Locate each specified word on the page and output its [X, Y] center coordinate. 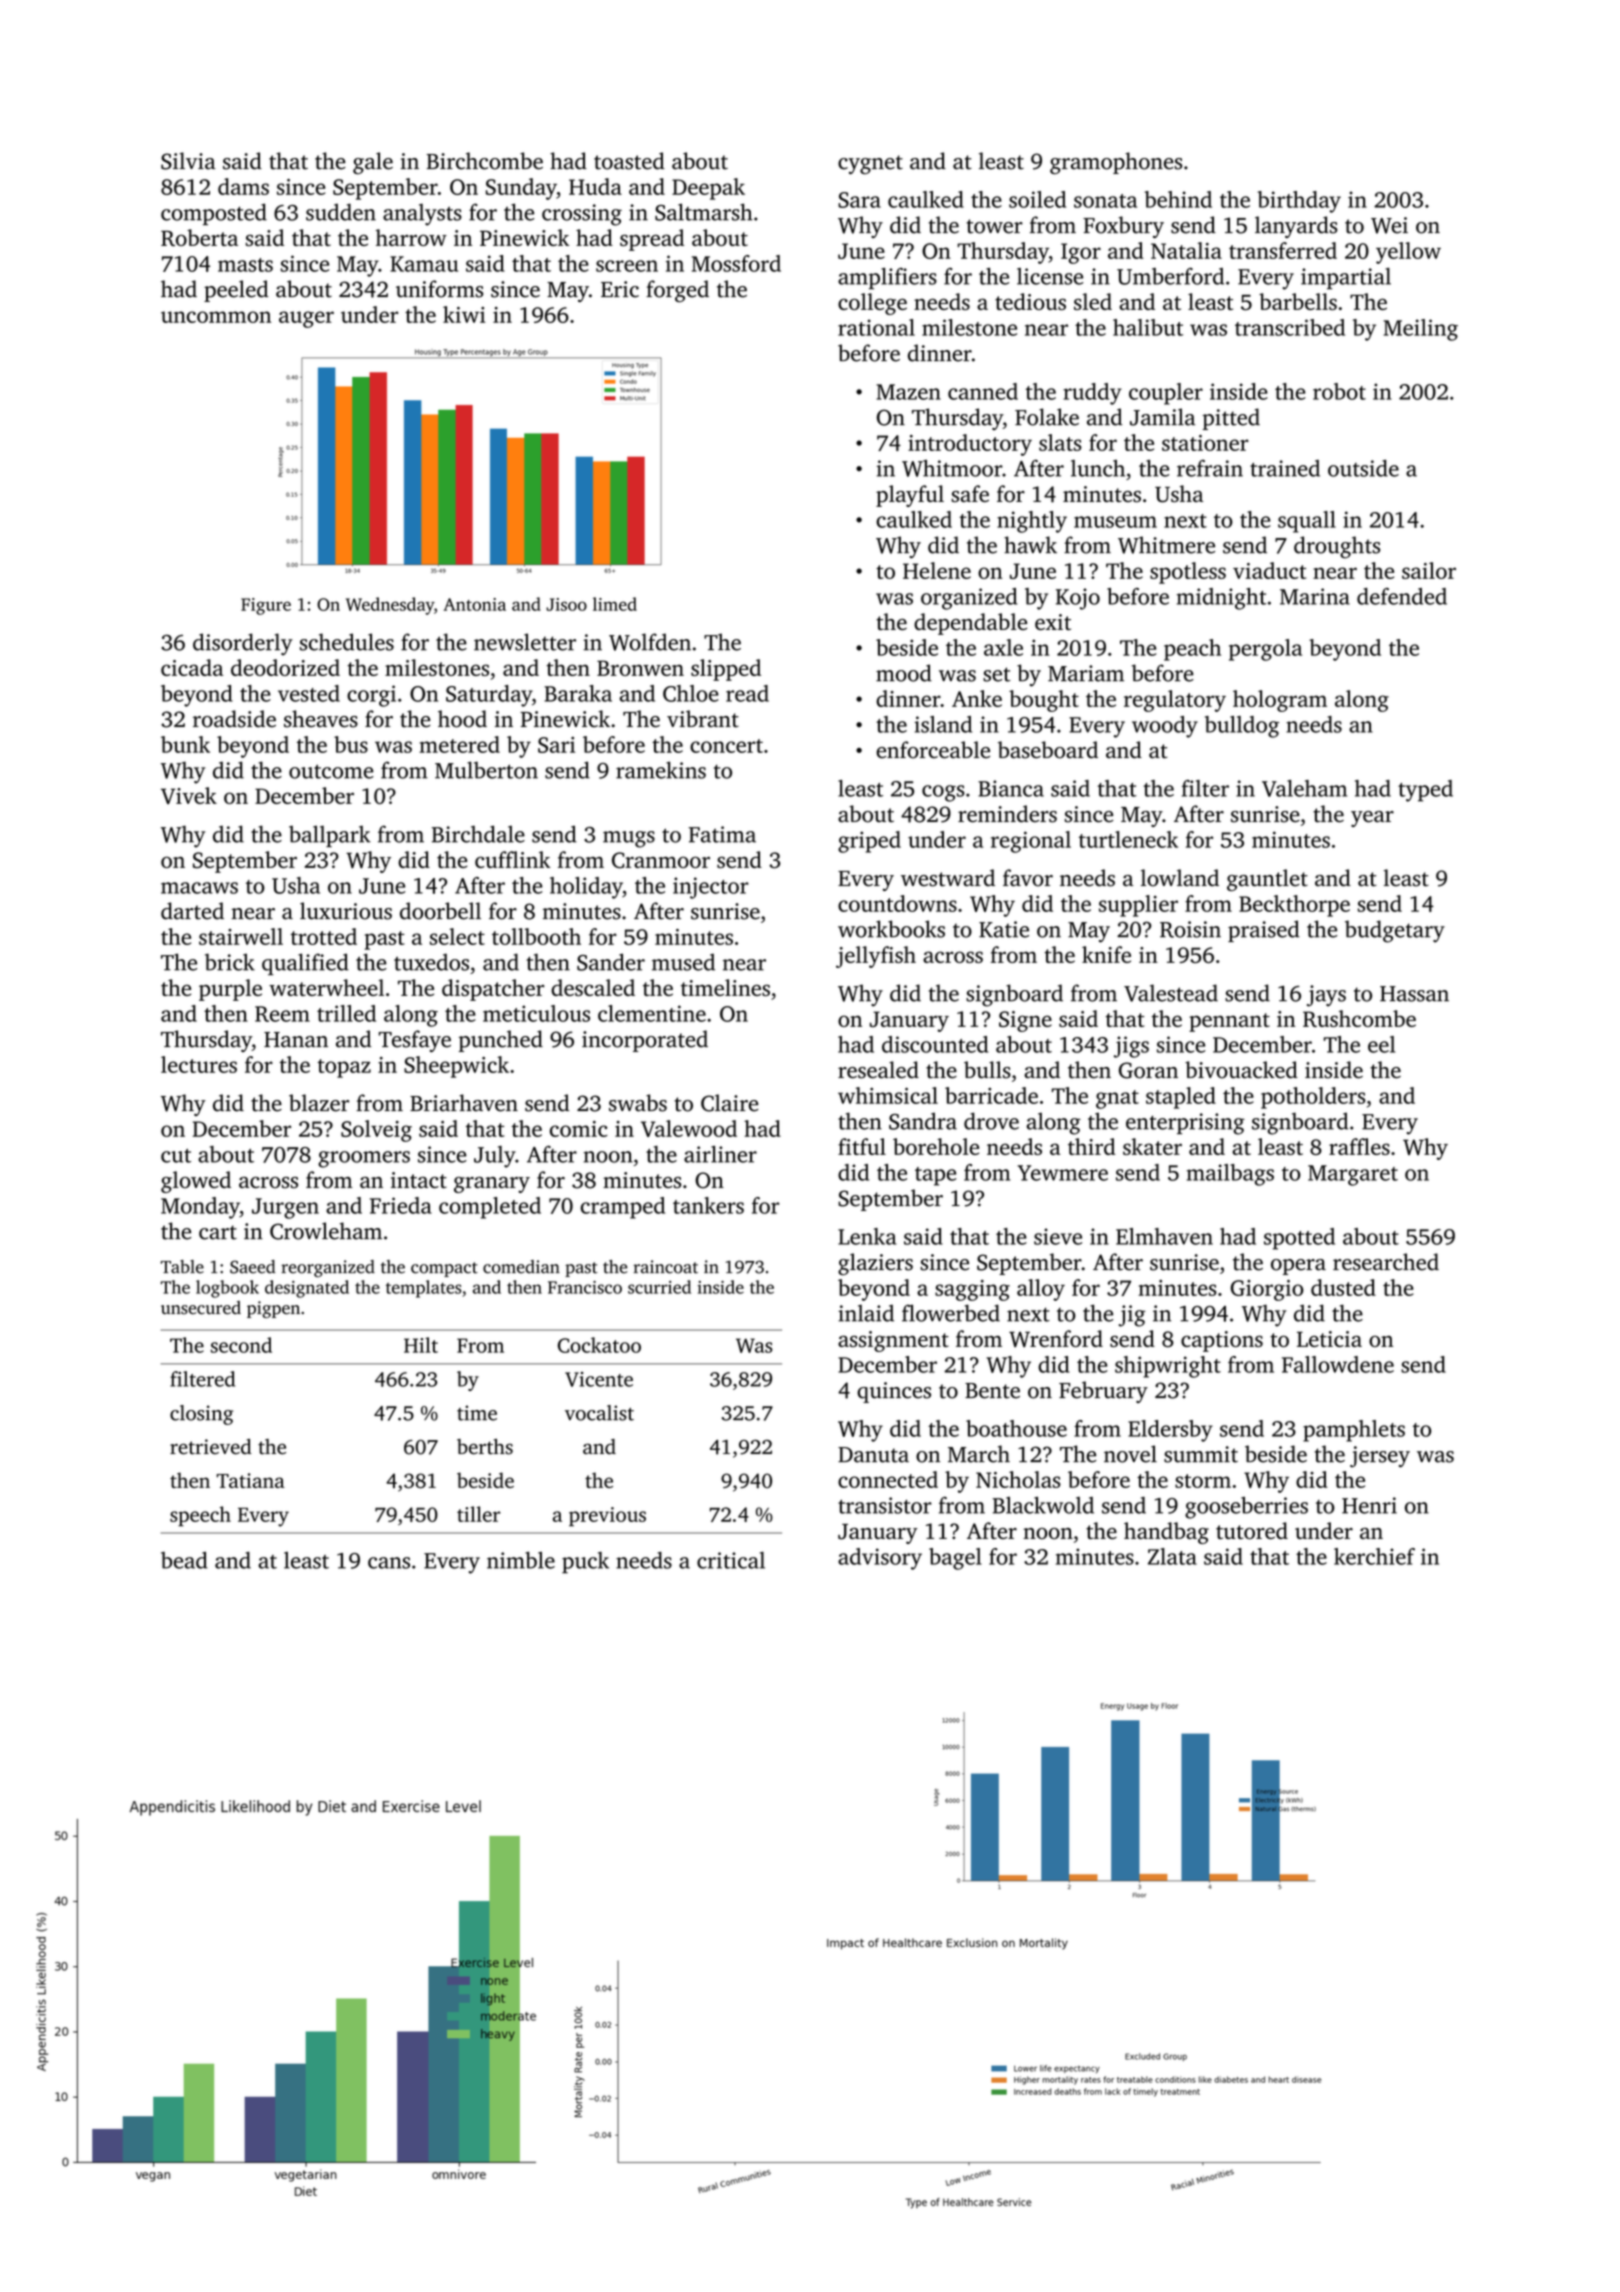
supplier [1138, 906]
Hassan [1414, 994]
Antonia [475, 604]
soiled [1037, 199]
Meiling [1421, 330]
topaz [344, 1068]
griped [869, 842]
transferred [1283, 250]
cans [389, 1563]
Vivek [189, 795]
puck [585, 1563]
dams [243, 186]
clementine [652, 1013]
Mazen [908, 392]
